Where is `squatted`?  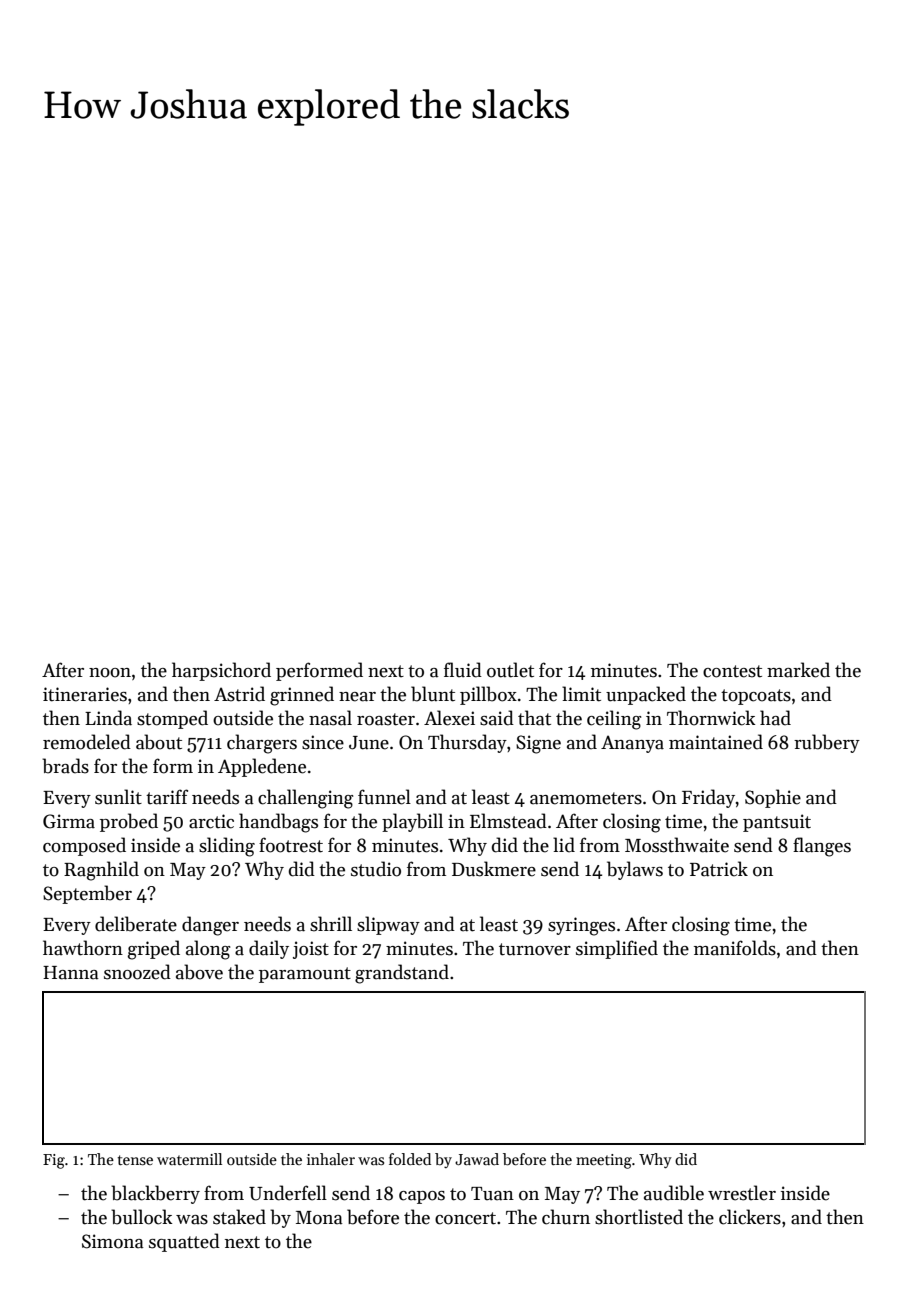 squatted is located at coordinates (184, 1242).
